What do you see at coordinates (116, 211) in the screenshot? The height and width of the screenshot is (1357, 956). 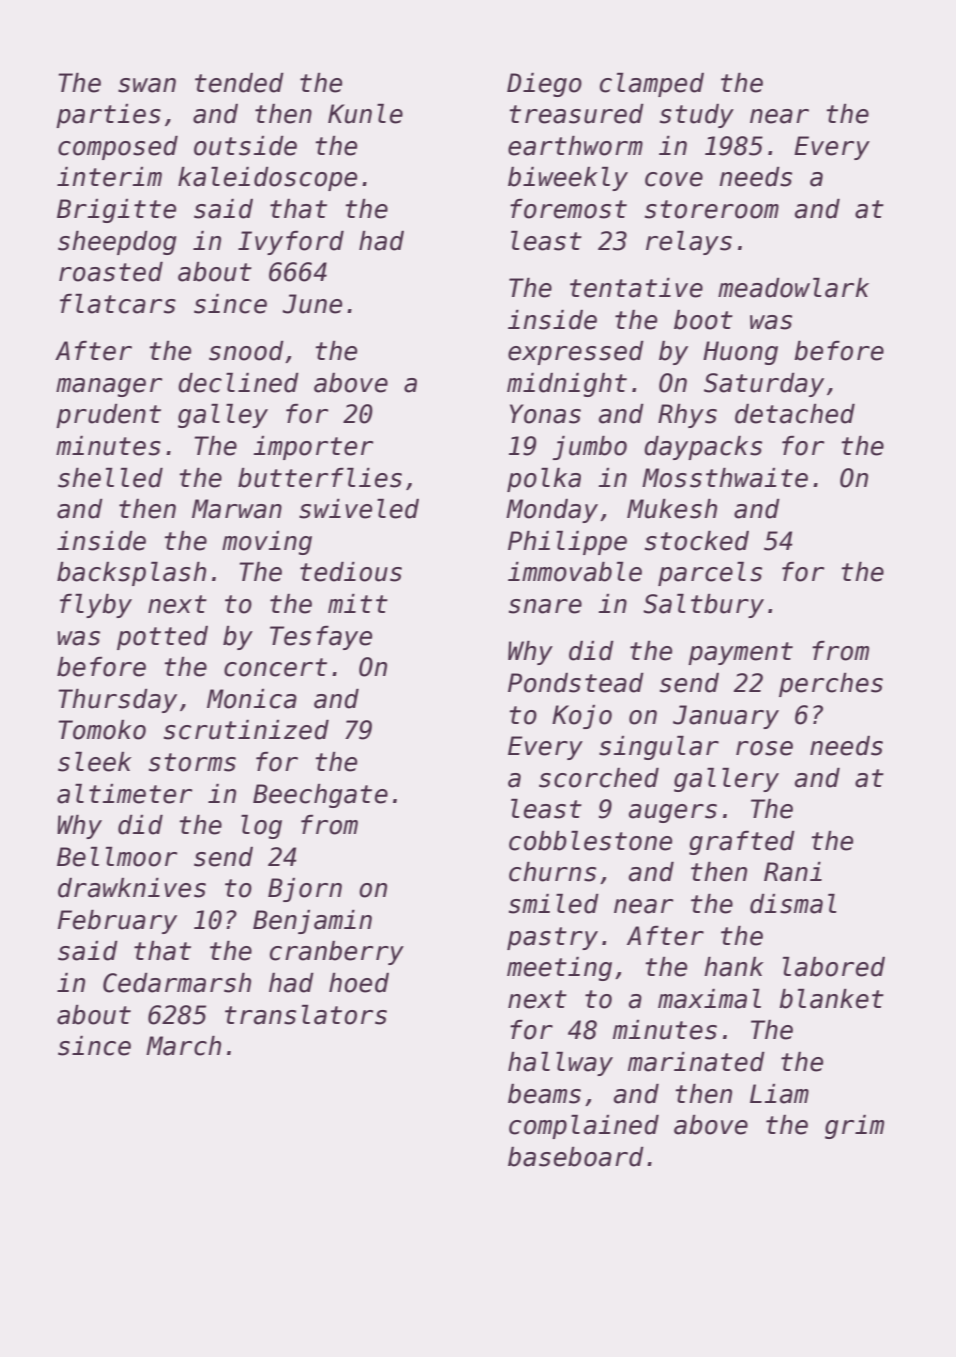 I see `Brigitte` at bounding box center [116, 211].
